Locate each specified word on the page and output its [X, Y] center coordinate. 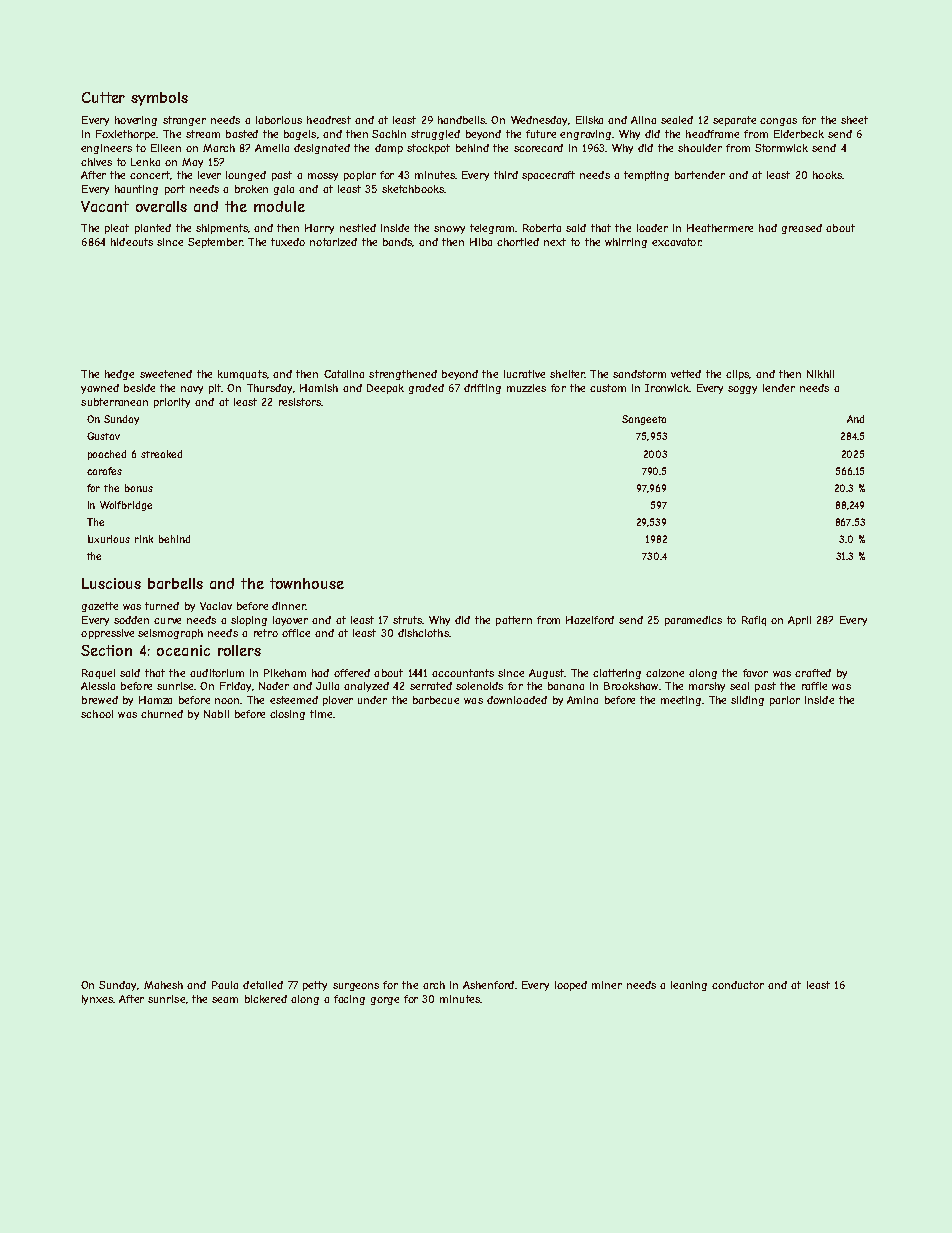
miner [607, 985]
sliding [747, 701]
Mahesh [163, 985]
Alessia [98, 686]
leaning [689, 986]
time [321, 714]
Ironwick [667, 388]
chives [96, 162]
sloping [249, 621]
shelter [567, 374]
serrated [431, 686]
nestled [358, 228]
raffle [814, 686]
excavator [676, 242]
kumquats [242, 375]
